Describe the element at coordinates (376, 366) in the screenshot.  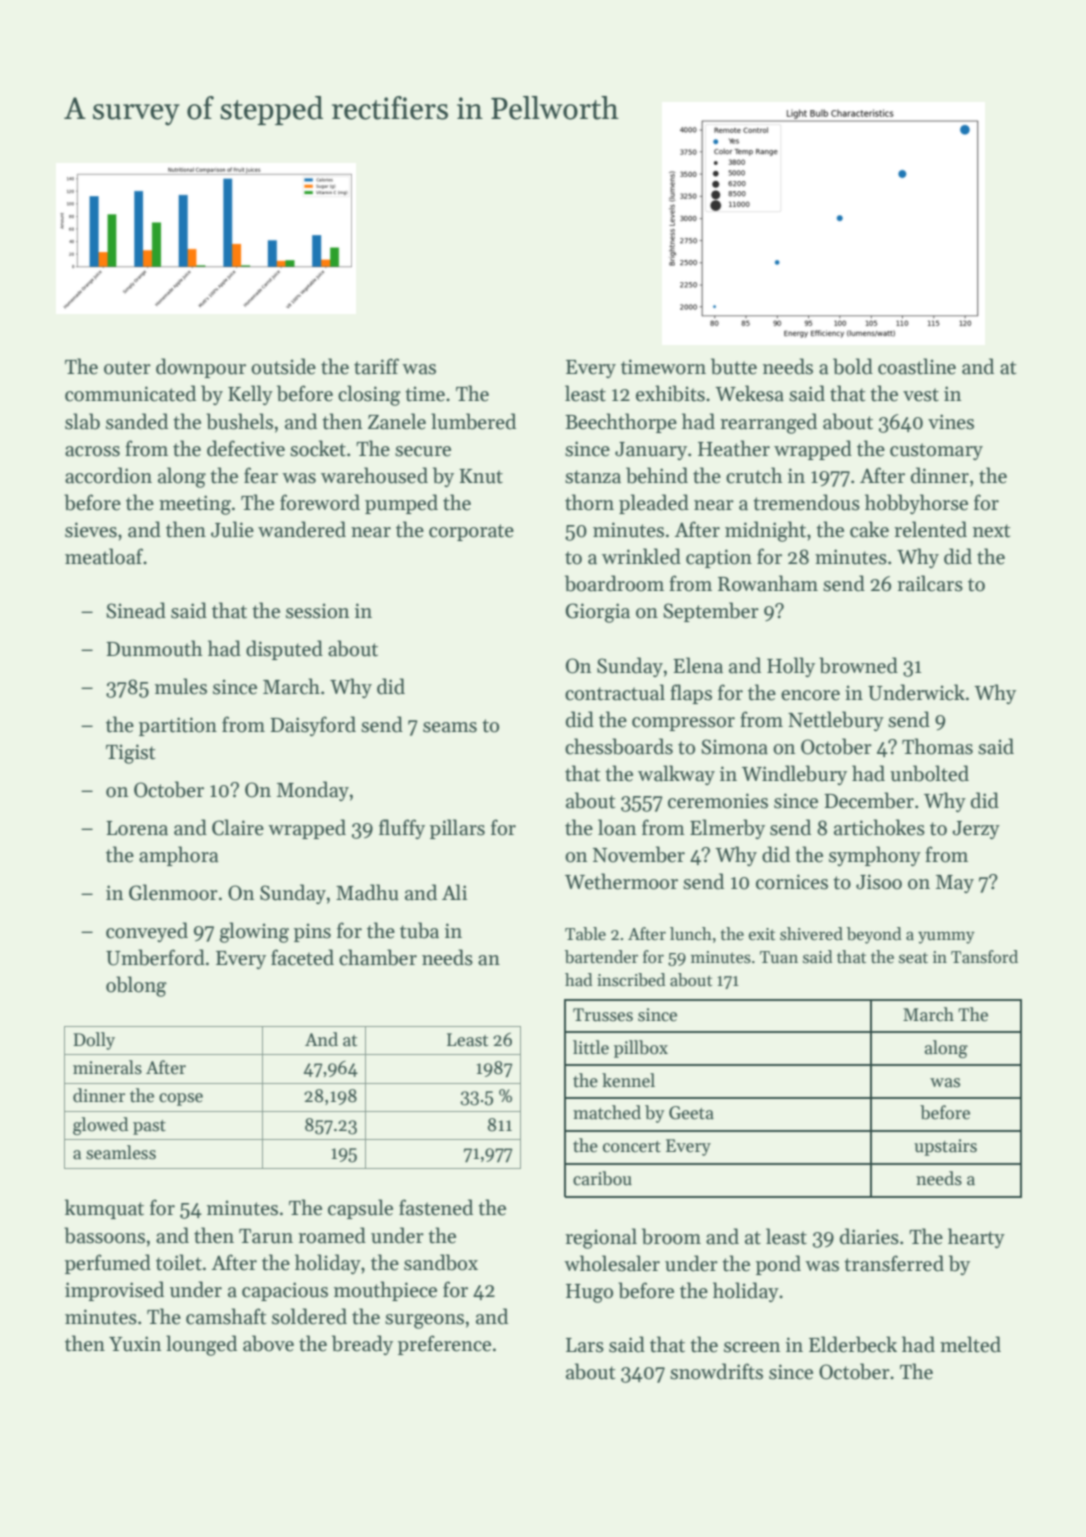
I see `tariff` at that location.
